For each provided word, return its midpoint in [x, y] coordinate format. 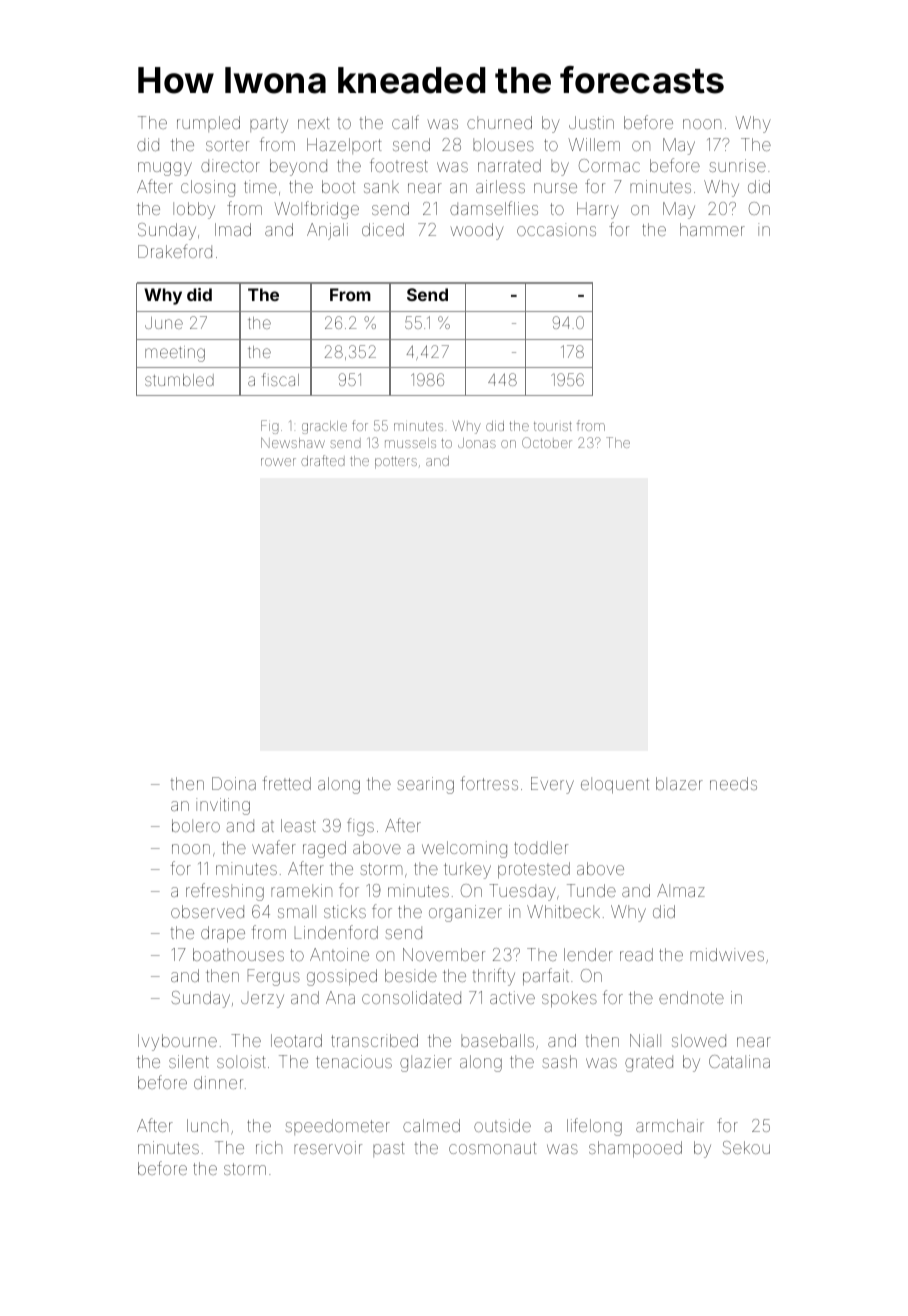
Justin [591, 122]
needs [733, 783]
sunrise [737, 165]
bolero [196, 825]
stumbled [179, 380]
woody [477, 231]
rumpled [208, 124]
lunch [207, 1125]
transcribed [374, 1040]
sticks [345, 911]
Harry [598, 210]
